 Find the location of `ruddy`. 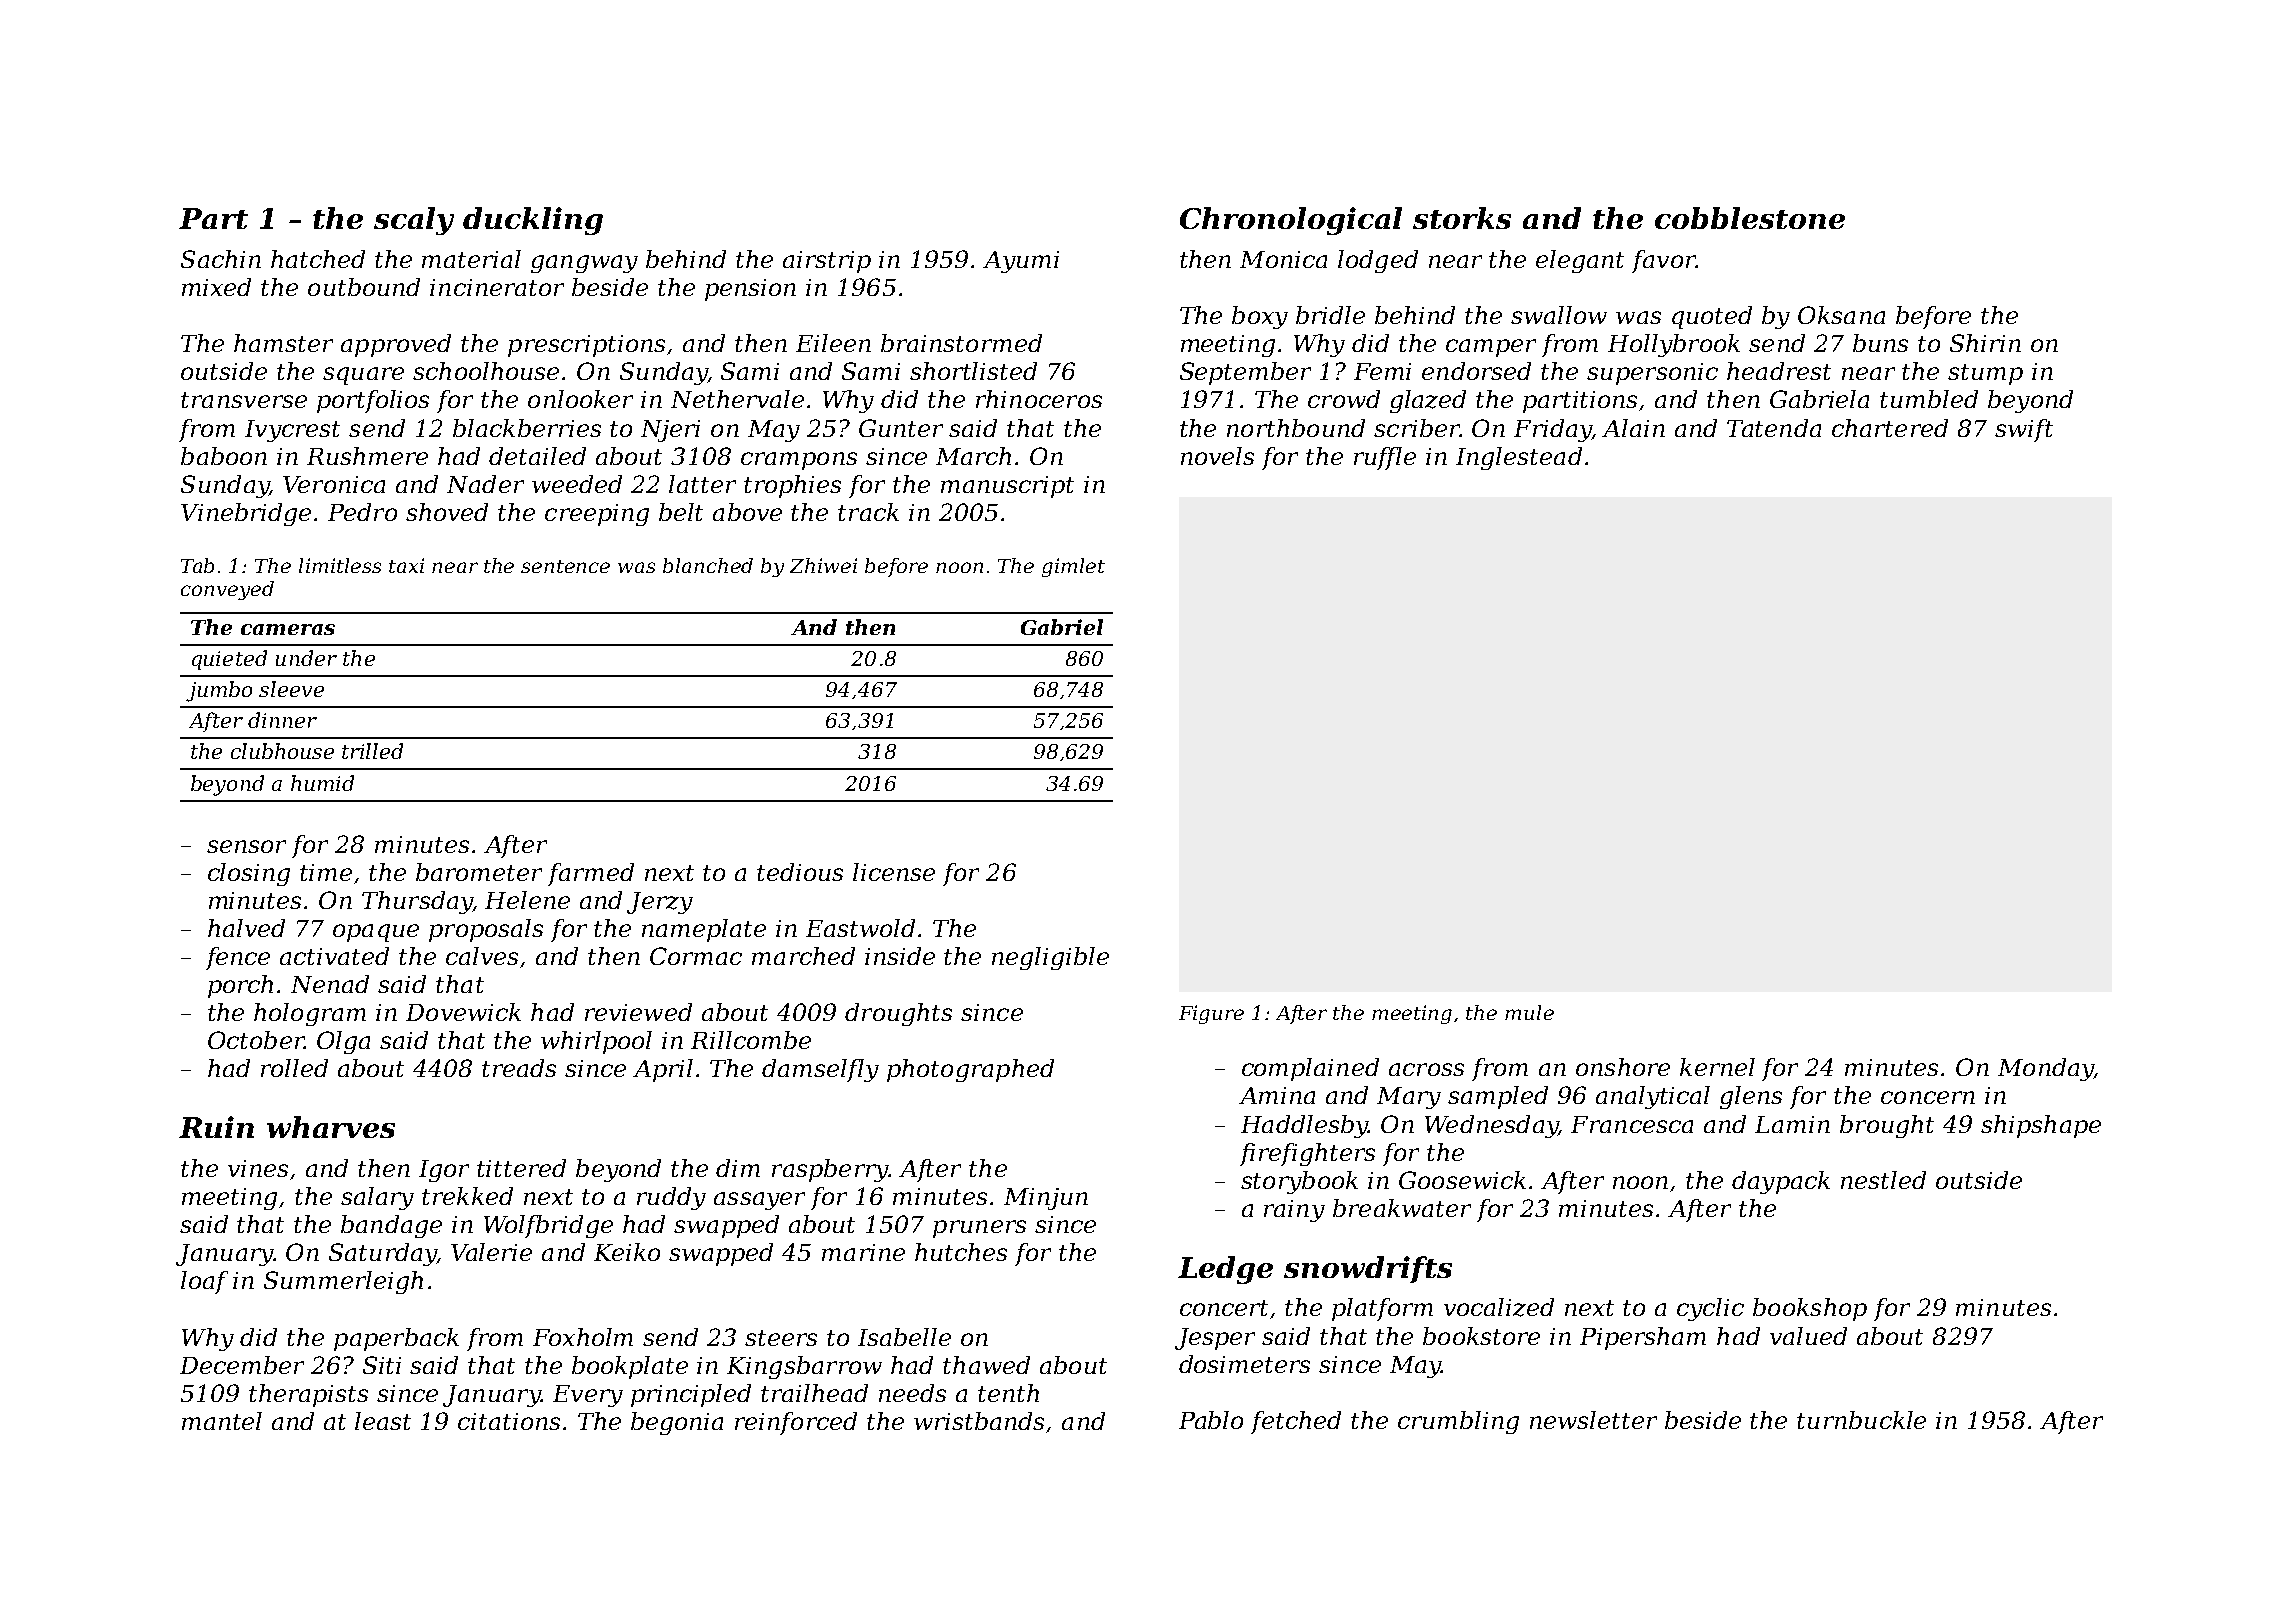

ruddy is located at coordinates (671, 1198).
